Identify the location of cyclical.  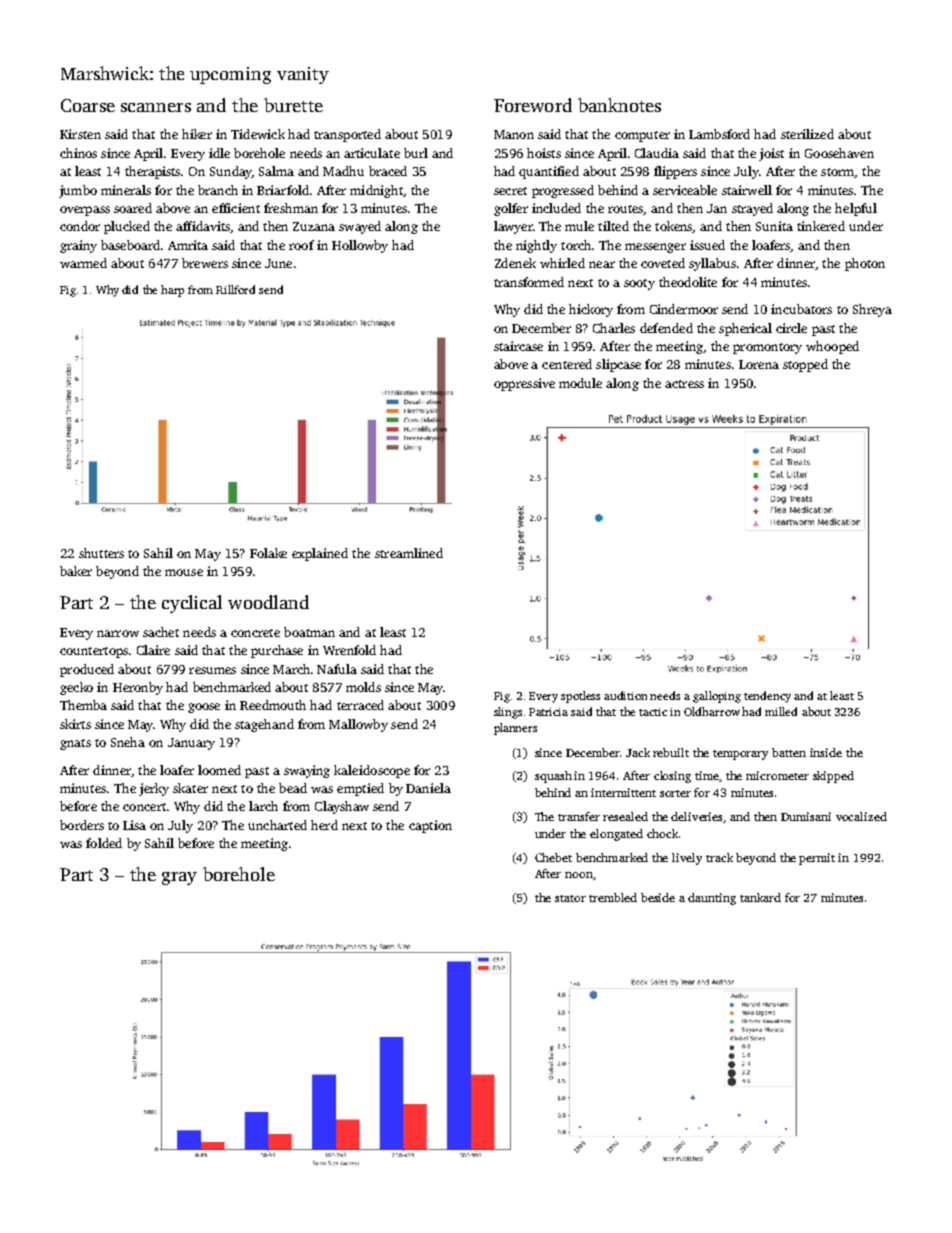
(192, 604).
